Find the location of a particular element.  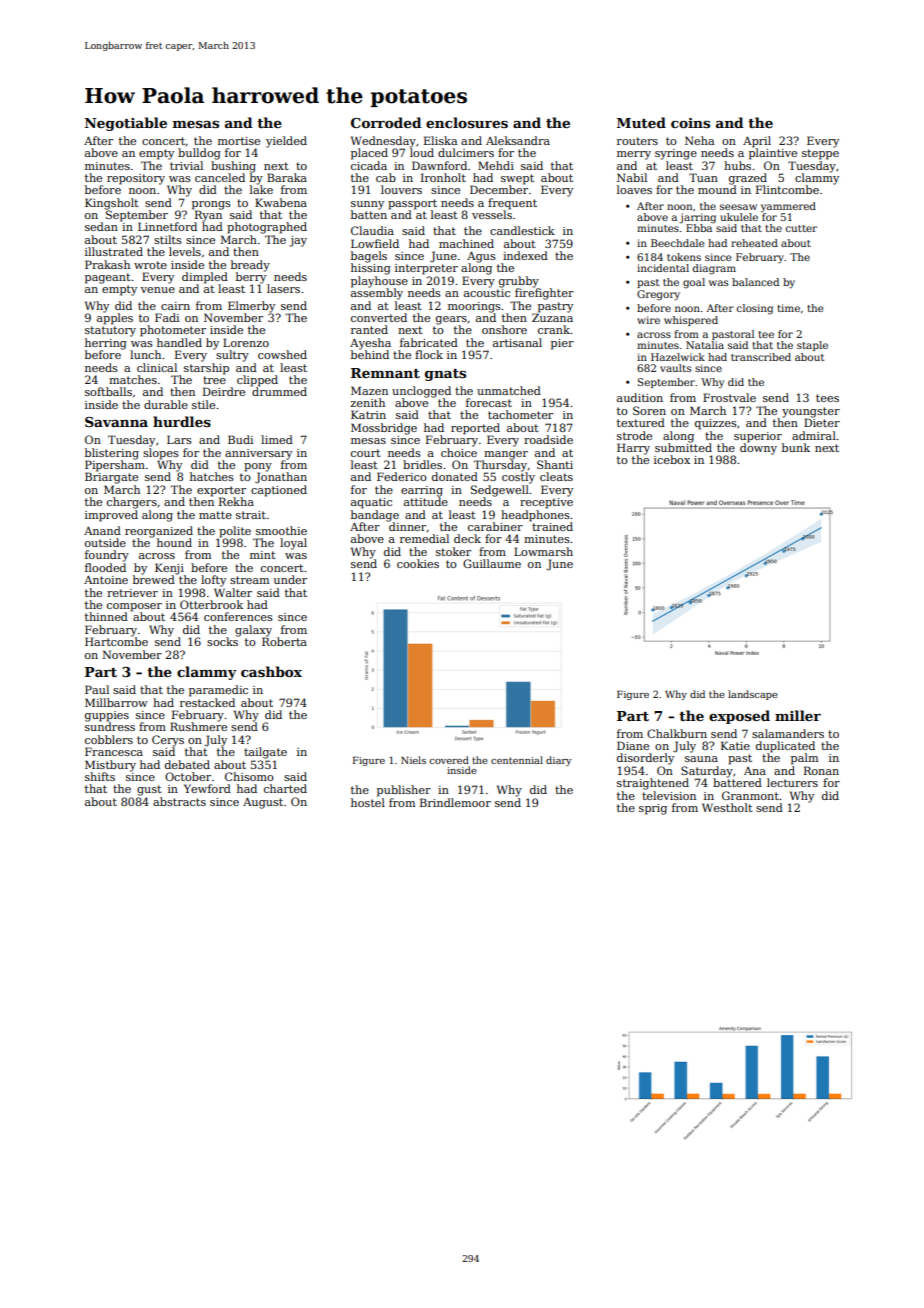

enclosures is located at coordinates (467, 122).
